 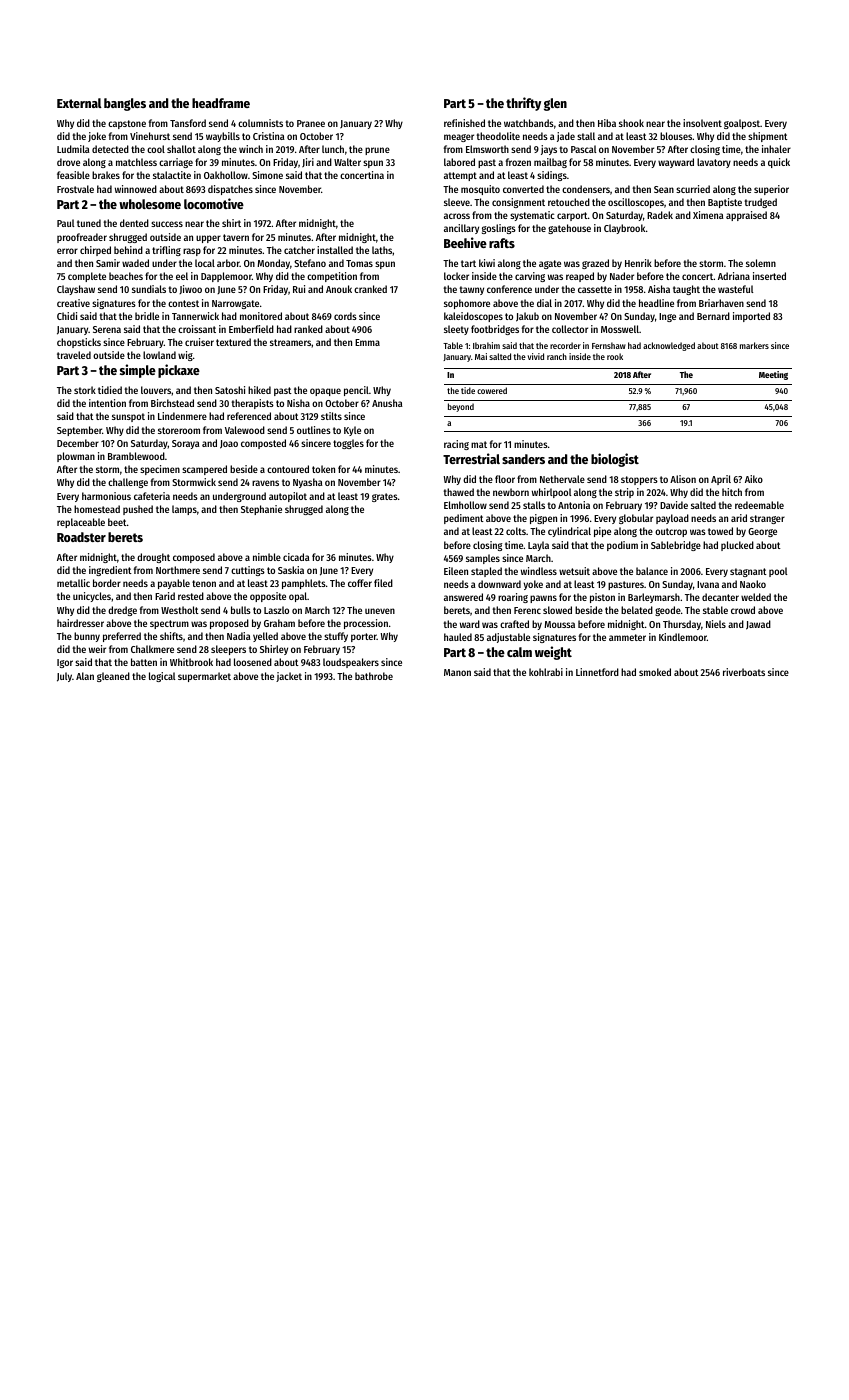 What do you see at coordinates (751, 317) in the screenshot?
I see `imported` at bounding box center [751, 317].
